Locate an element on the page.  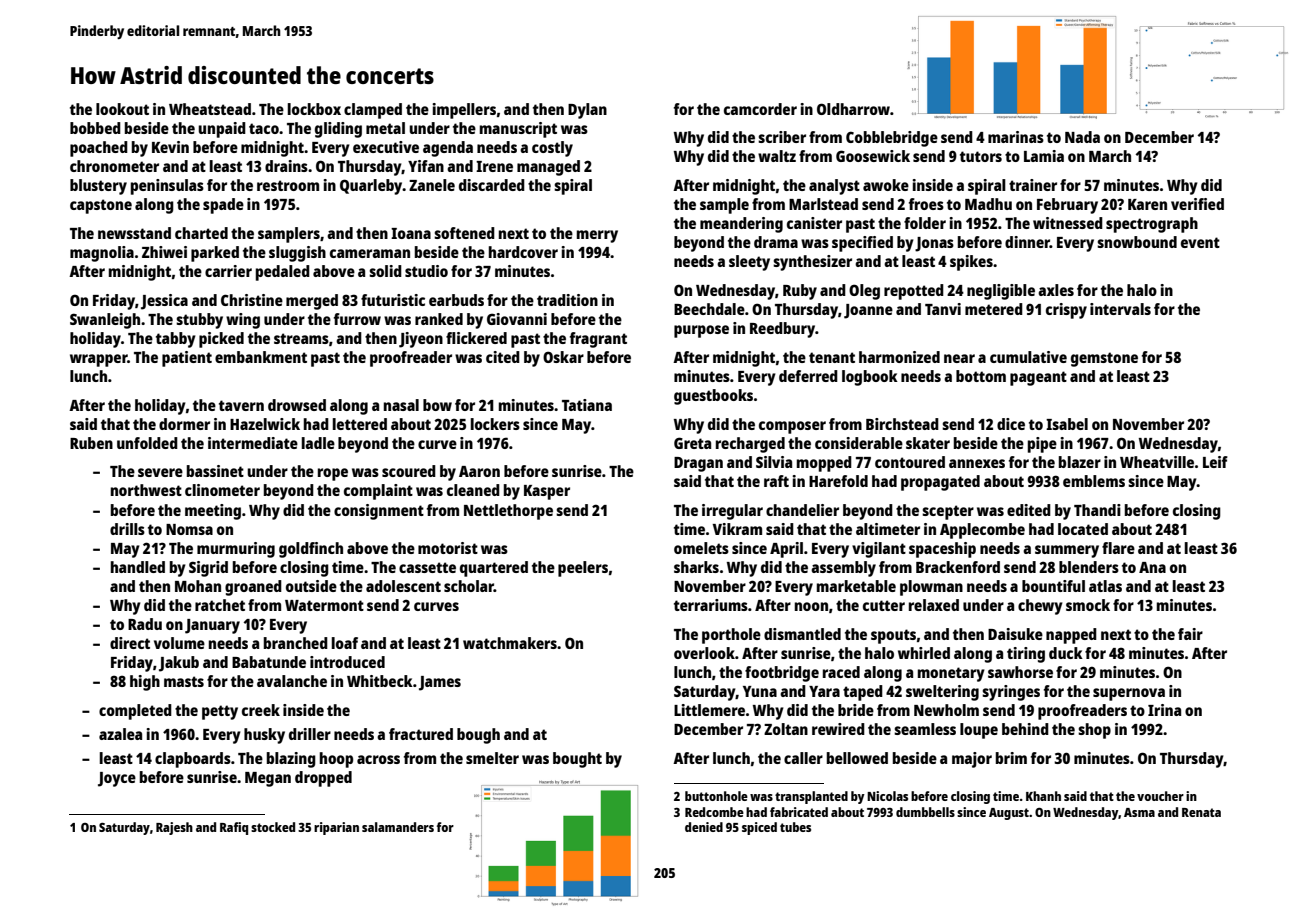
Dylan is located at coordinates (587, 111).
